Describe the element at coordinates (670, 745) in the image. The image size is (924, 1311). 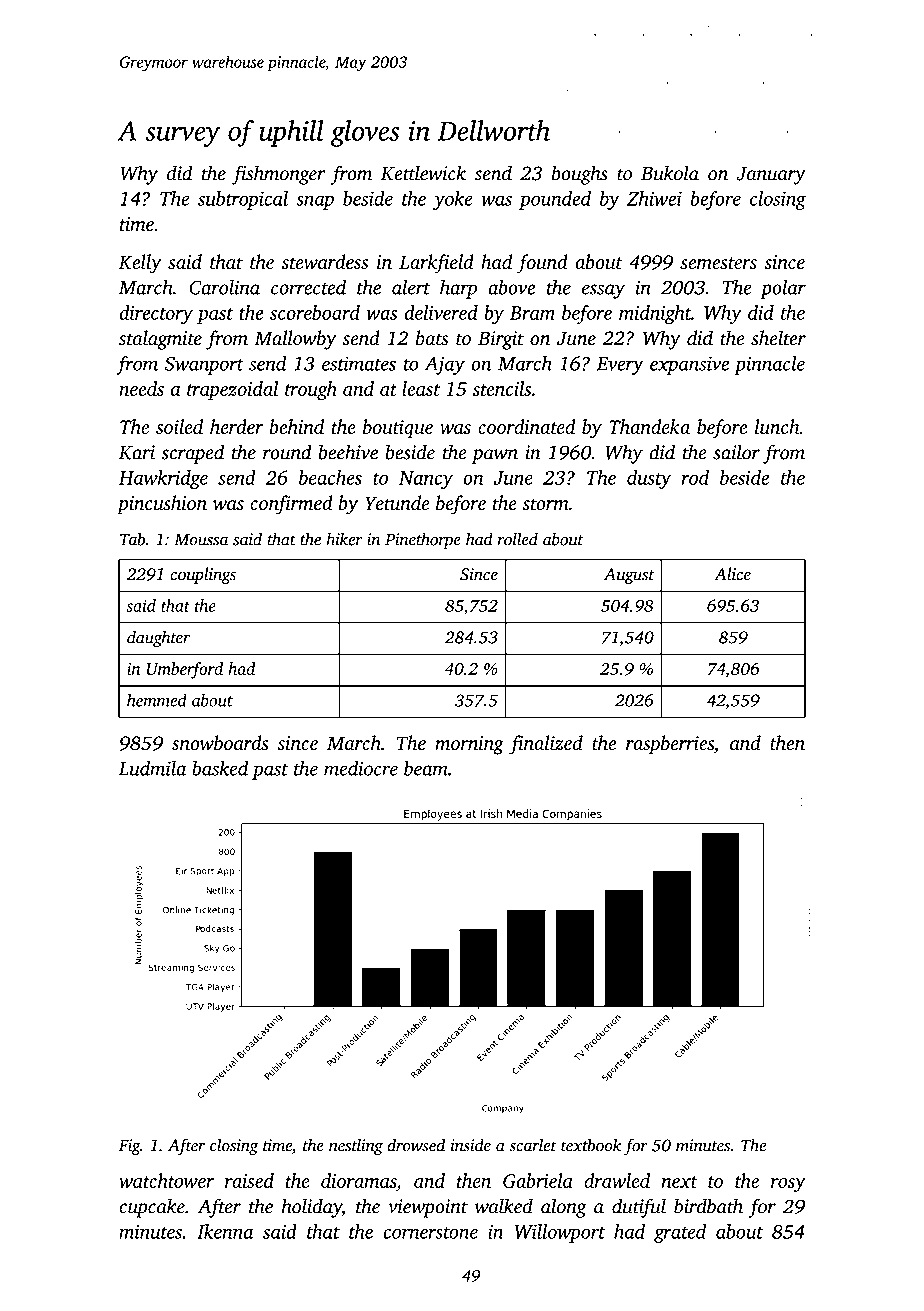
I see `raspberries` at that location.
